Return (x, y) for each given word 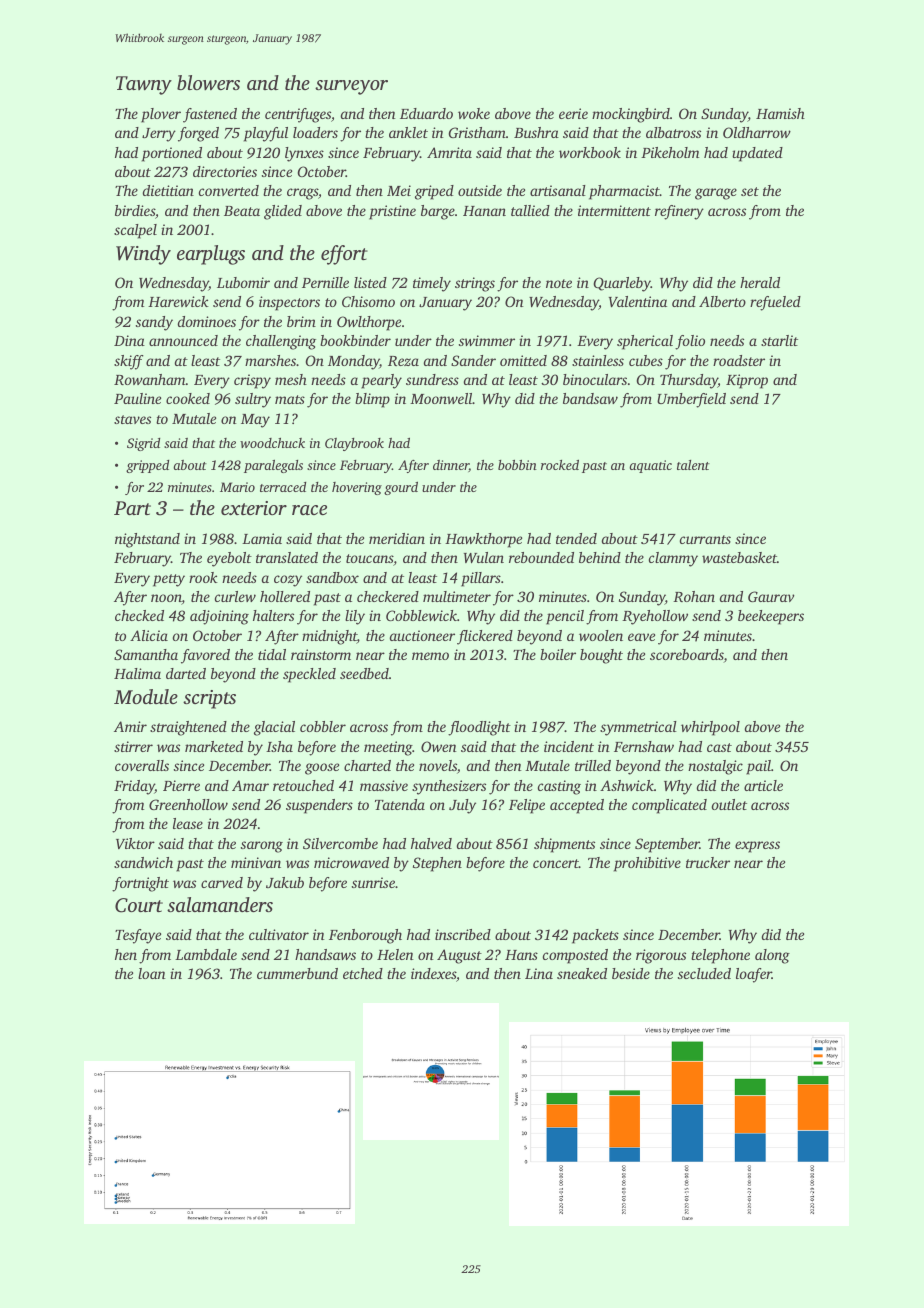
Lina (539, 973)
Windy (143, 255)
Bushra (536, 132)
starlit (779, 340)
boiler (558, 654)
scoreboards (687, 656)
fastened (210, 115)
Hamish (780, 113)
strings (475, 284)
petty (169, 580)
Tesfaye (138, 936)
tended (576, 538)
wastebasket (739, 557)
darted (186, 673)
